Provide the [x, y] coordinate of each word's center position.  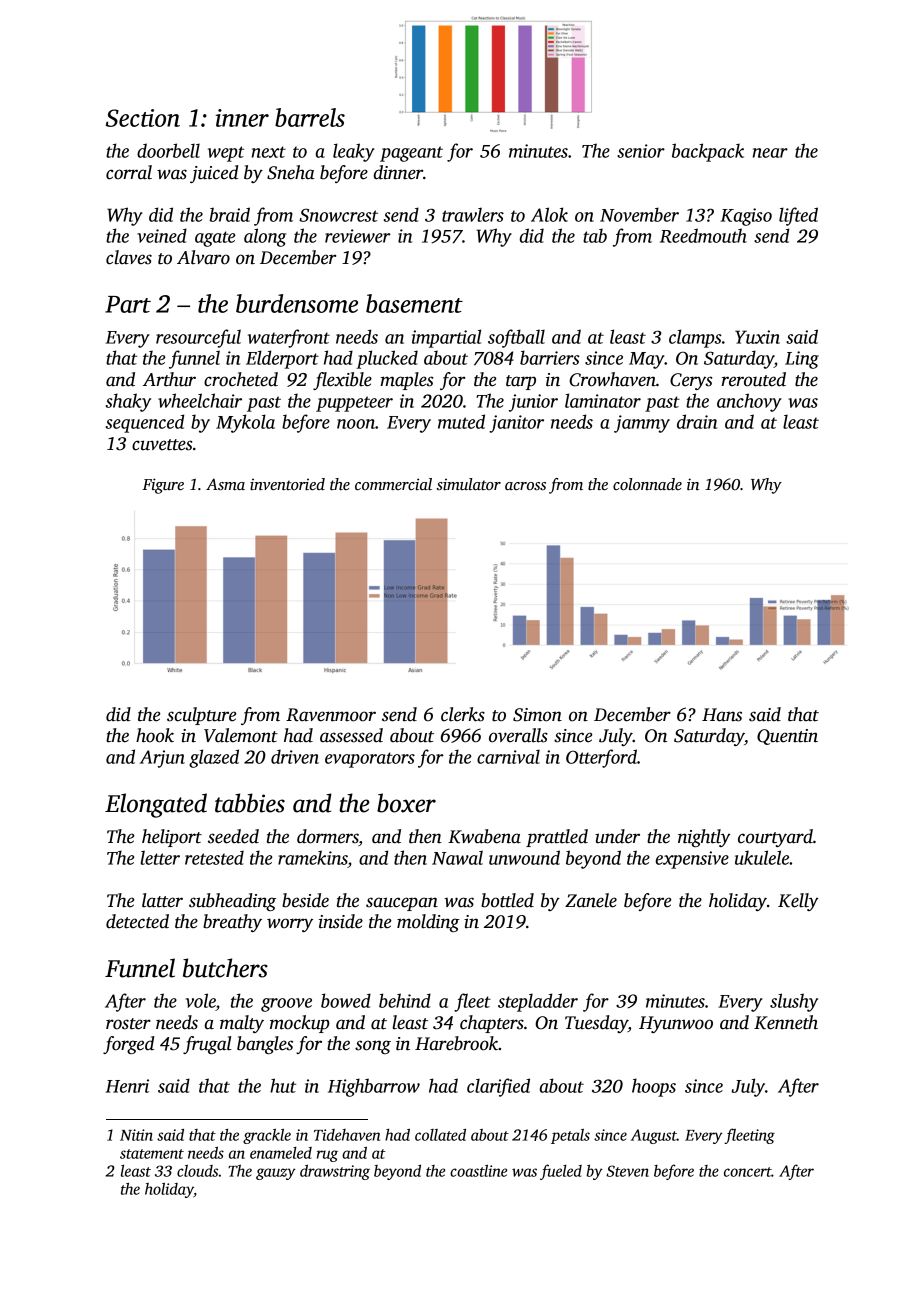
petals [570, 1136]
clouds [197, 1171]
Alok [549, 214]
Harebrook [456, 1043]
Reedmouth [703, 235]
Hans [722, 715]
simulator [469, 484]
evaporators [370, 760]
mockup [300, 1024]
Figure [163, 486]
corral [129, 172]
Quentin [787, 737]
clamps [695, 338]
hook [155, 735]
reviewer [358, 236]
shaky [128, 402]
